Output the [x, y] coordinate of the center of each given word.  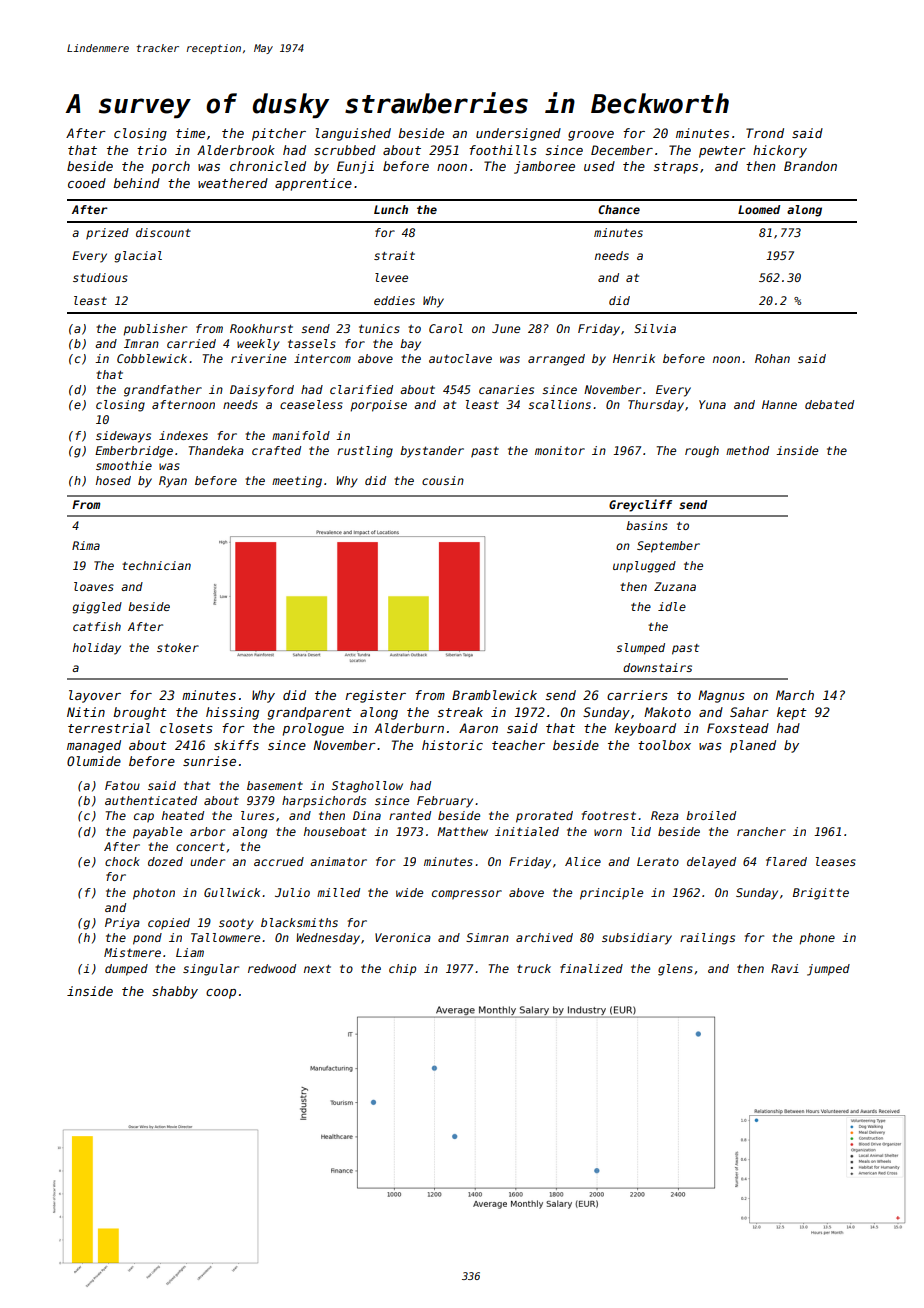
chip [402, 970]
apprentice [313, 184]
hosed [113, 480]
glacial [138, 257]
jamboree [544, 167]
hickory [780, 151]
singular [211, 970]
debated [829, 404]
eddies [394, 300]
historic [452, 745]
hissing [232, 713]
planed [753, 746]
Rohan [772, 358]
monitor [560, 450]
